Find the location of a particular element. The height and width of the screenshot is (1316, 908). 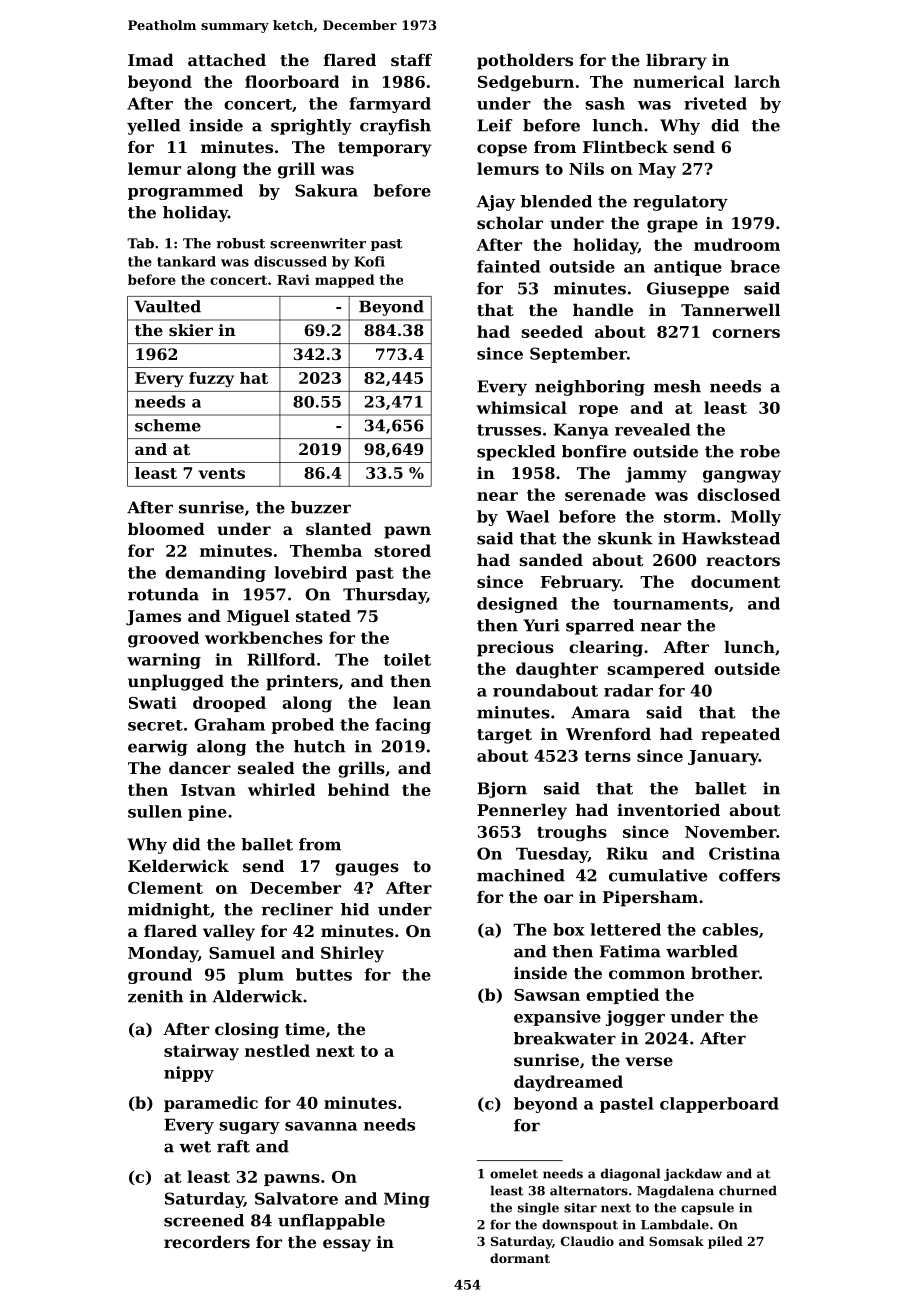

gangway is located at coordinates (742, 476).
